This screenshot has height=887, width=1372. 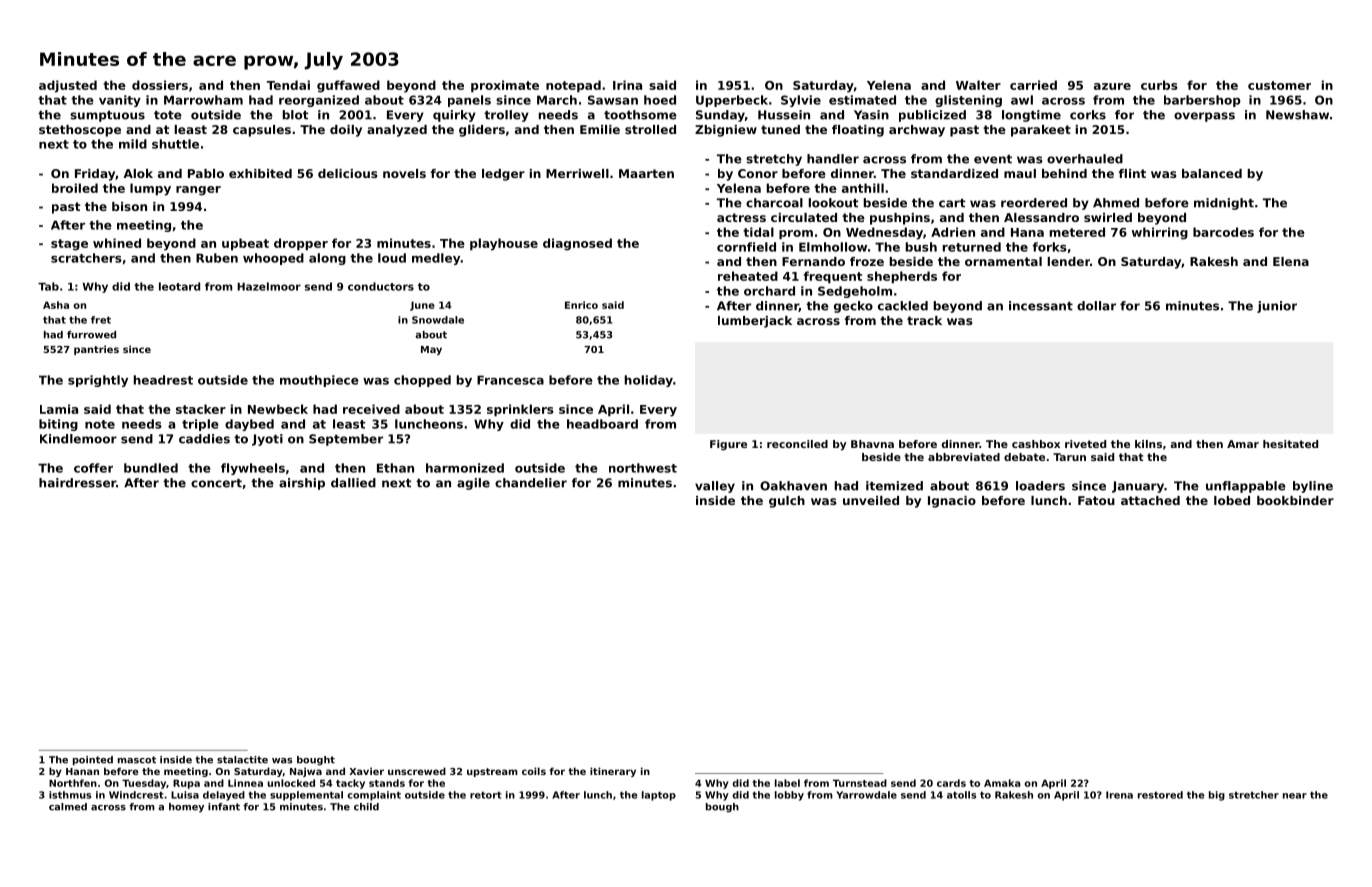 I want to click on Amaka, so click(x=1002, y=783).
